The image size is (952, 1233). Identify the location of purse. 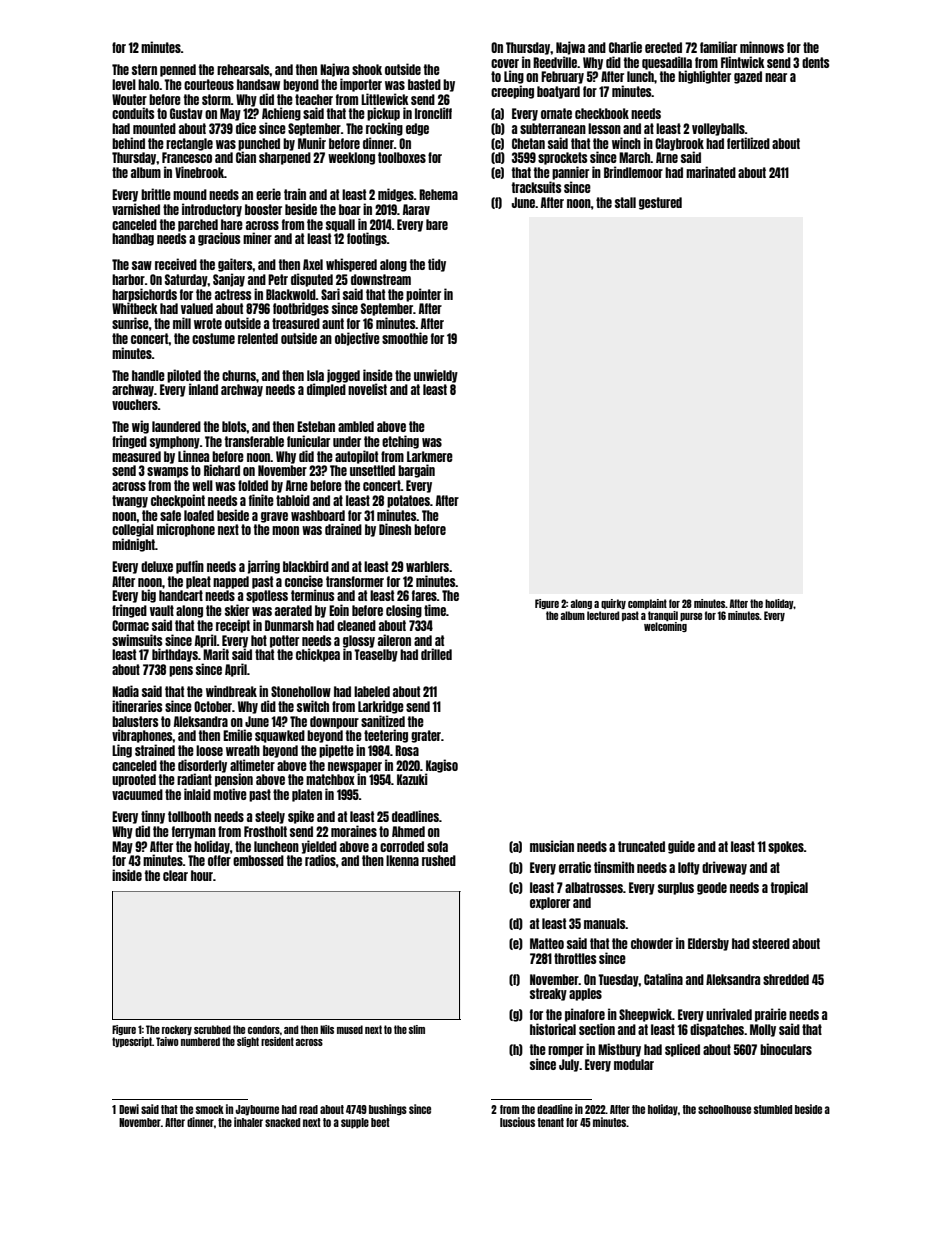
(691, 617).
